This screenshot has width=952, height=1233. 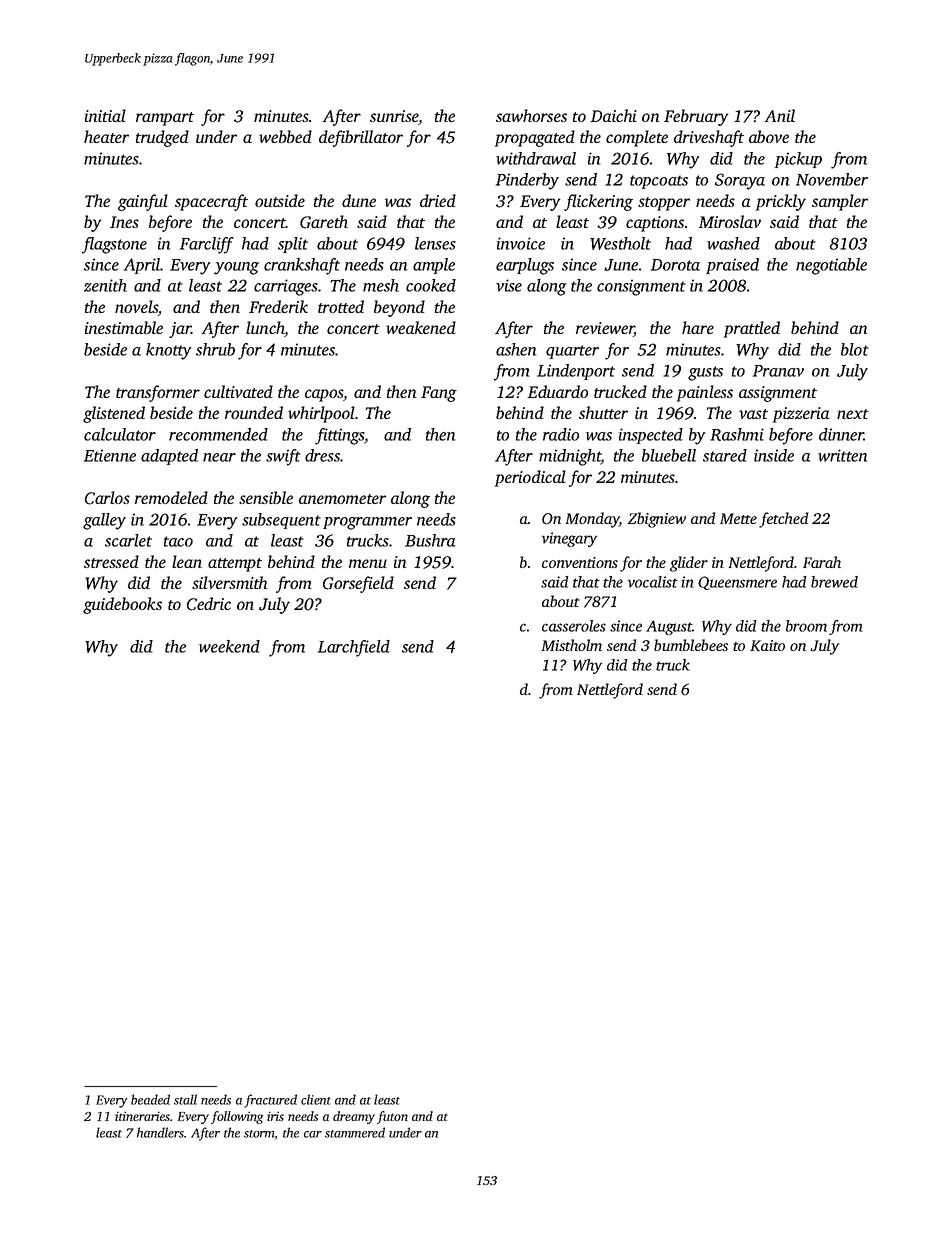 What do you see at coordinates (150, 1099) in the screenshot?
I see `beaded` at bounding box center [150, 1099].
